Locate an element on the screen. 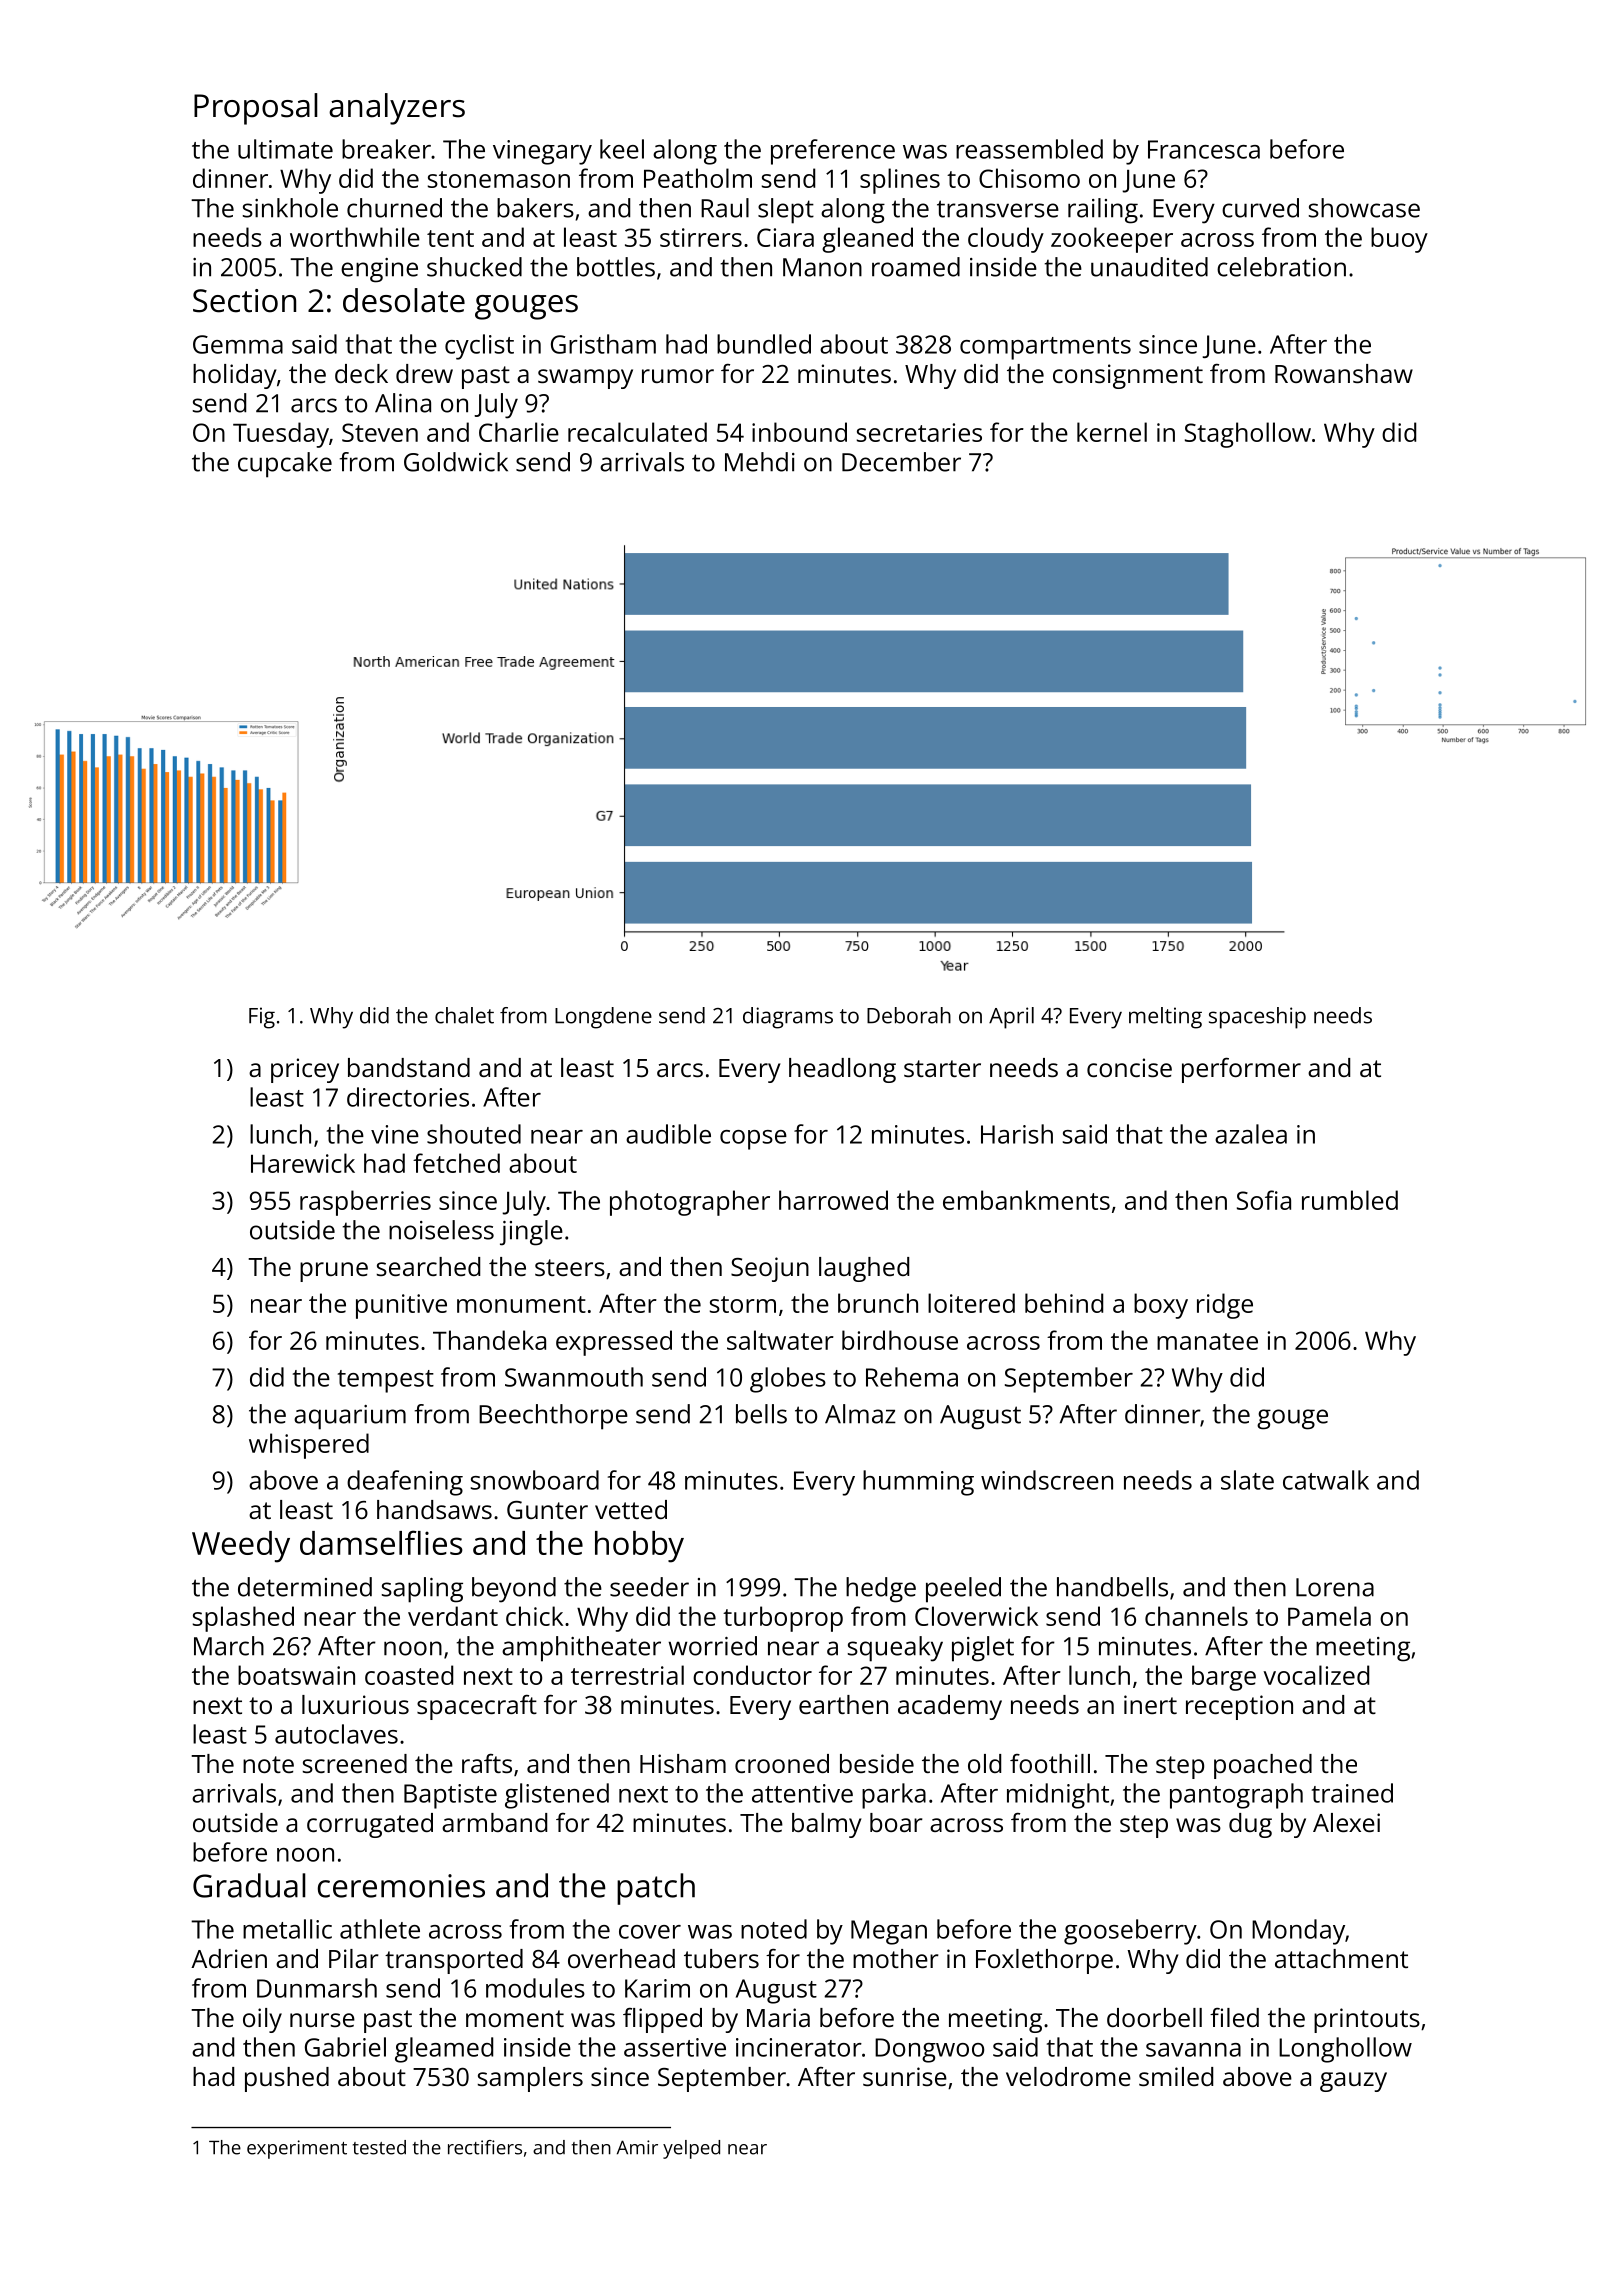 This screenshot has width=1620, height=2292. splines is located at coordinates (900, 181).
